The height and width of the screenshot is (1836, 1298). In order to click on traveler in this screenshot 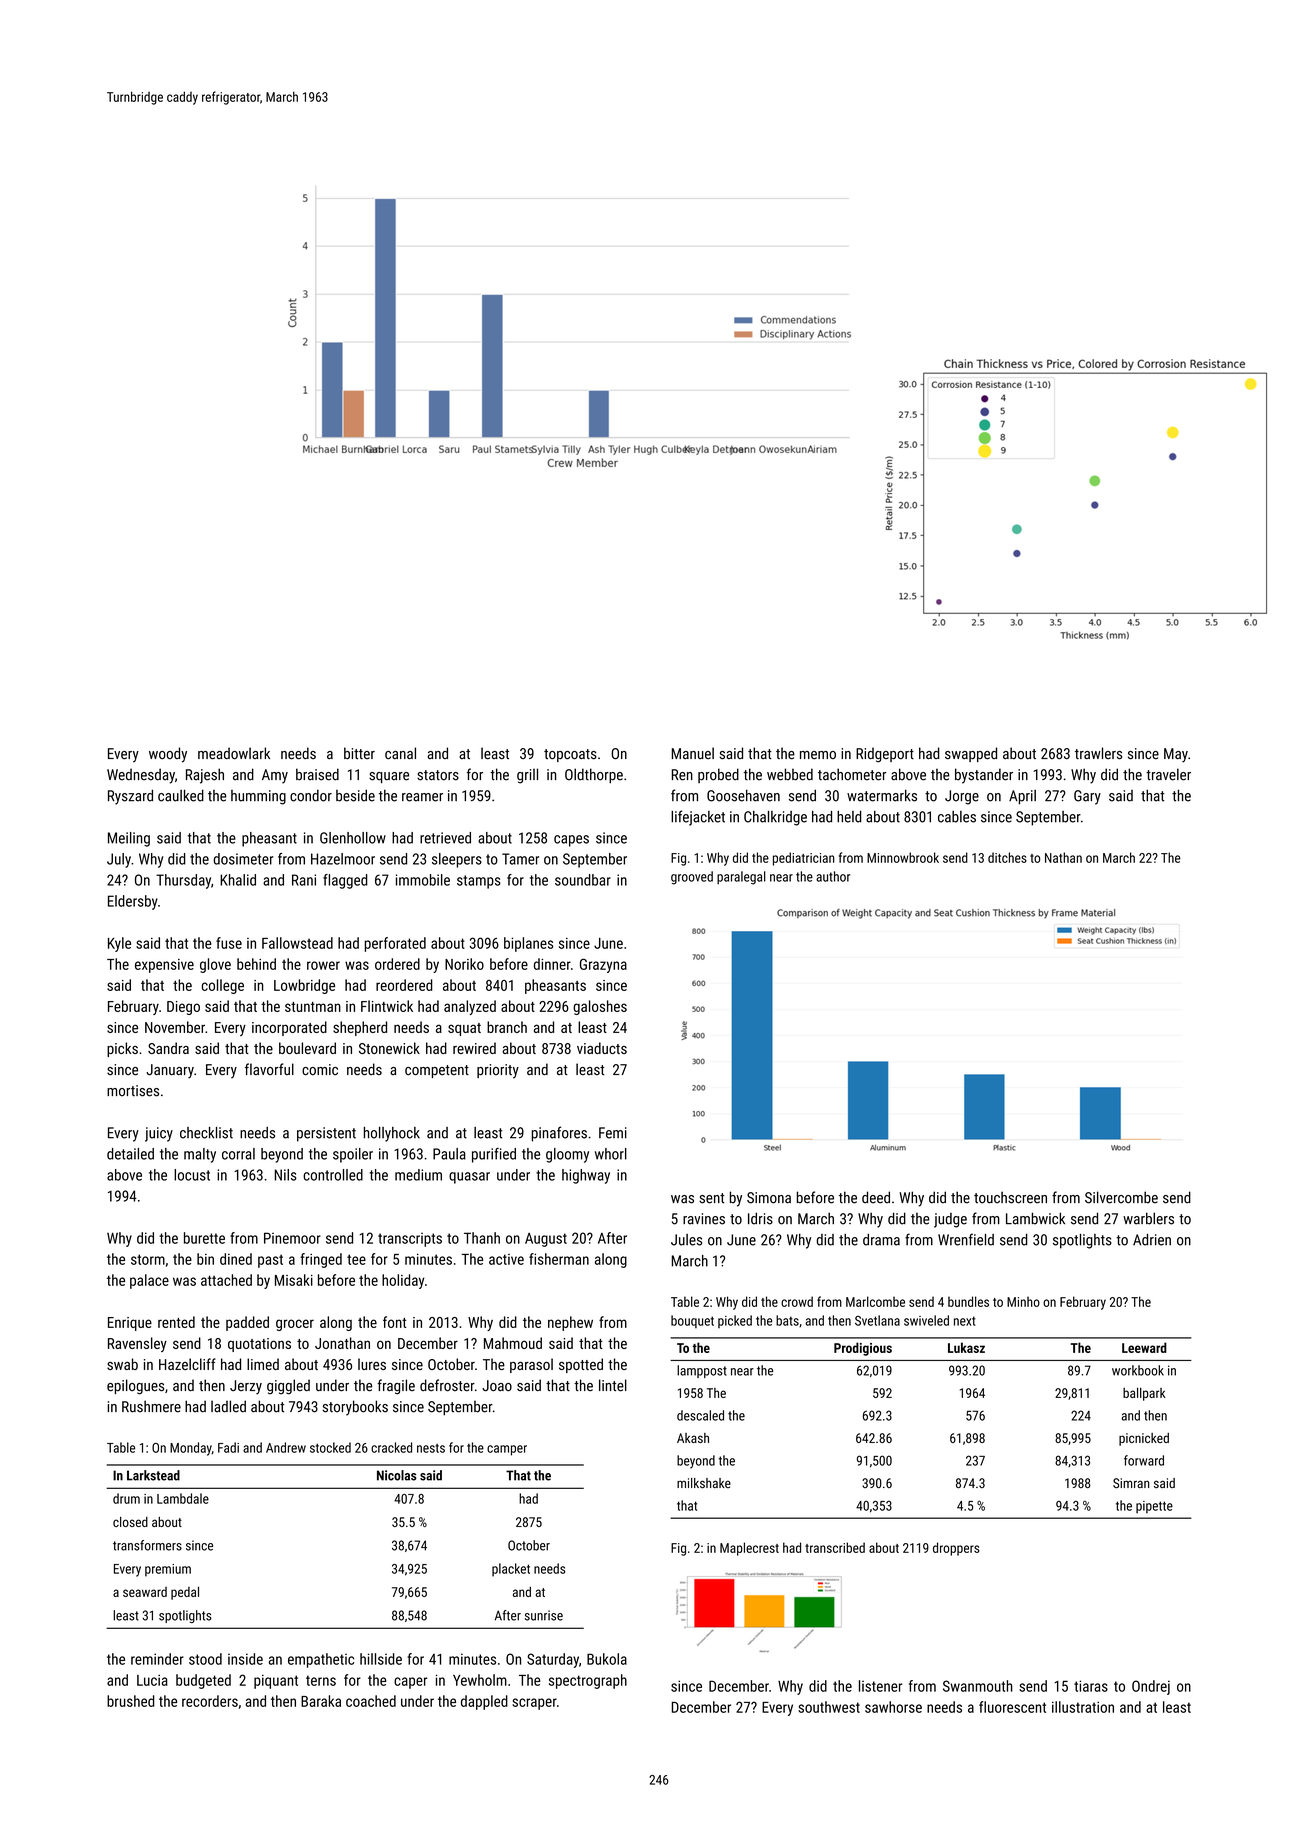, I will do `click(1168, 774)`.
